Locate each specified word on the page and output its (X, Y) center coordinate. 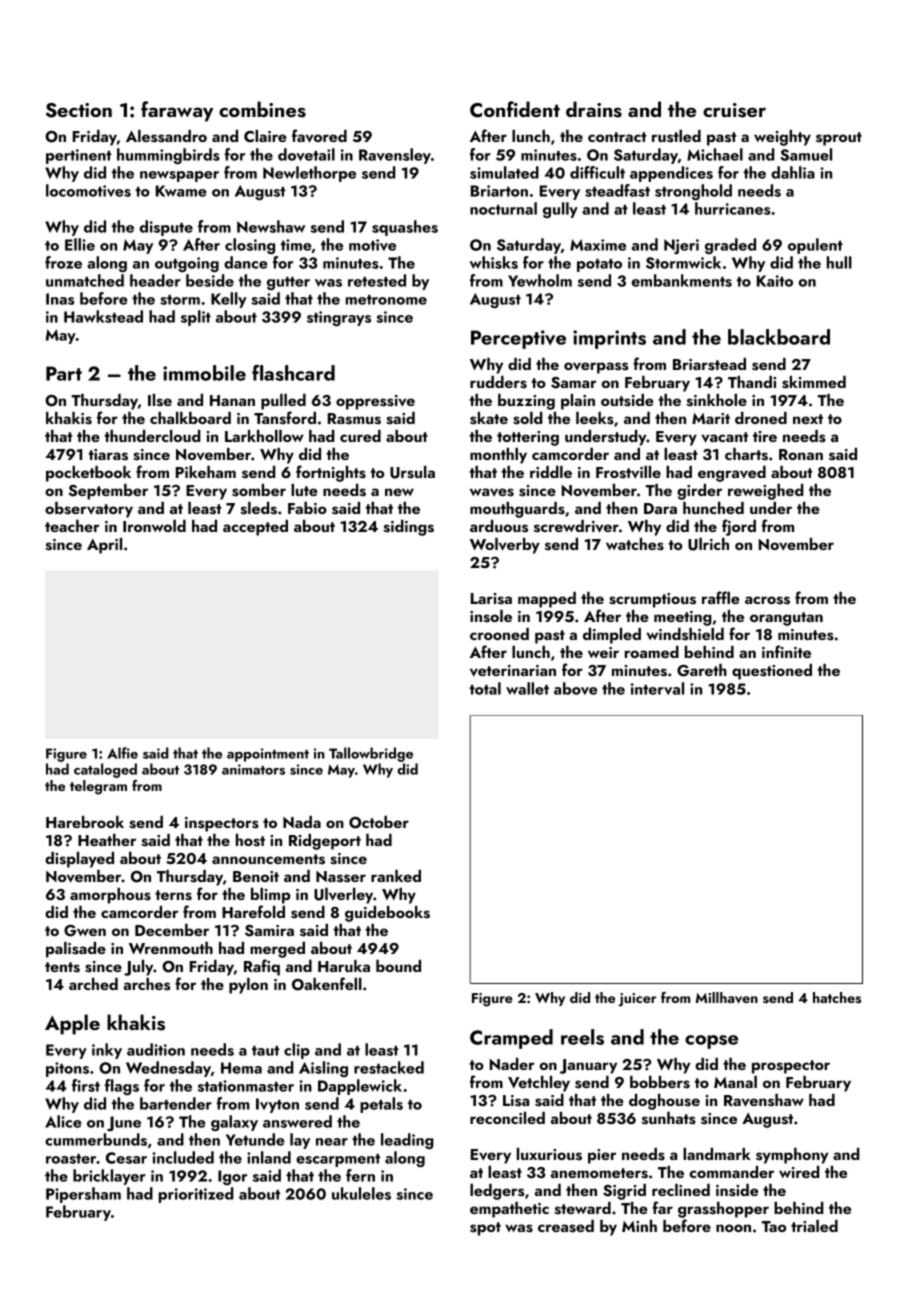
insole (491, 616)
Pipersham (83, 1195)
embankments (682, 280)
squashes (405, 228)
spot (485, 1229)
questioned (772, 672)
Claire (265, 136)
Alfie (122, 753)
